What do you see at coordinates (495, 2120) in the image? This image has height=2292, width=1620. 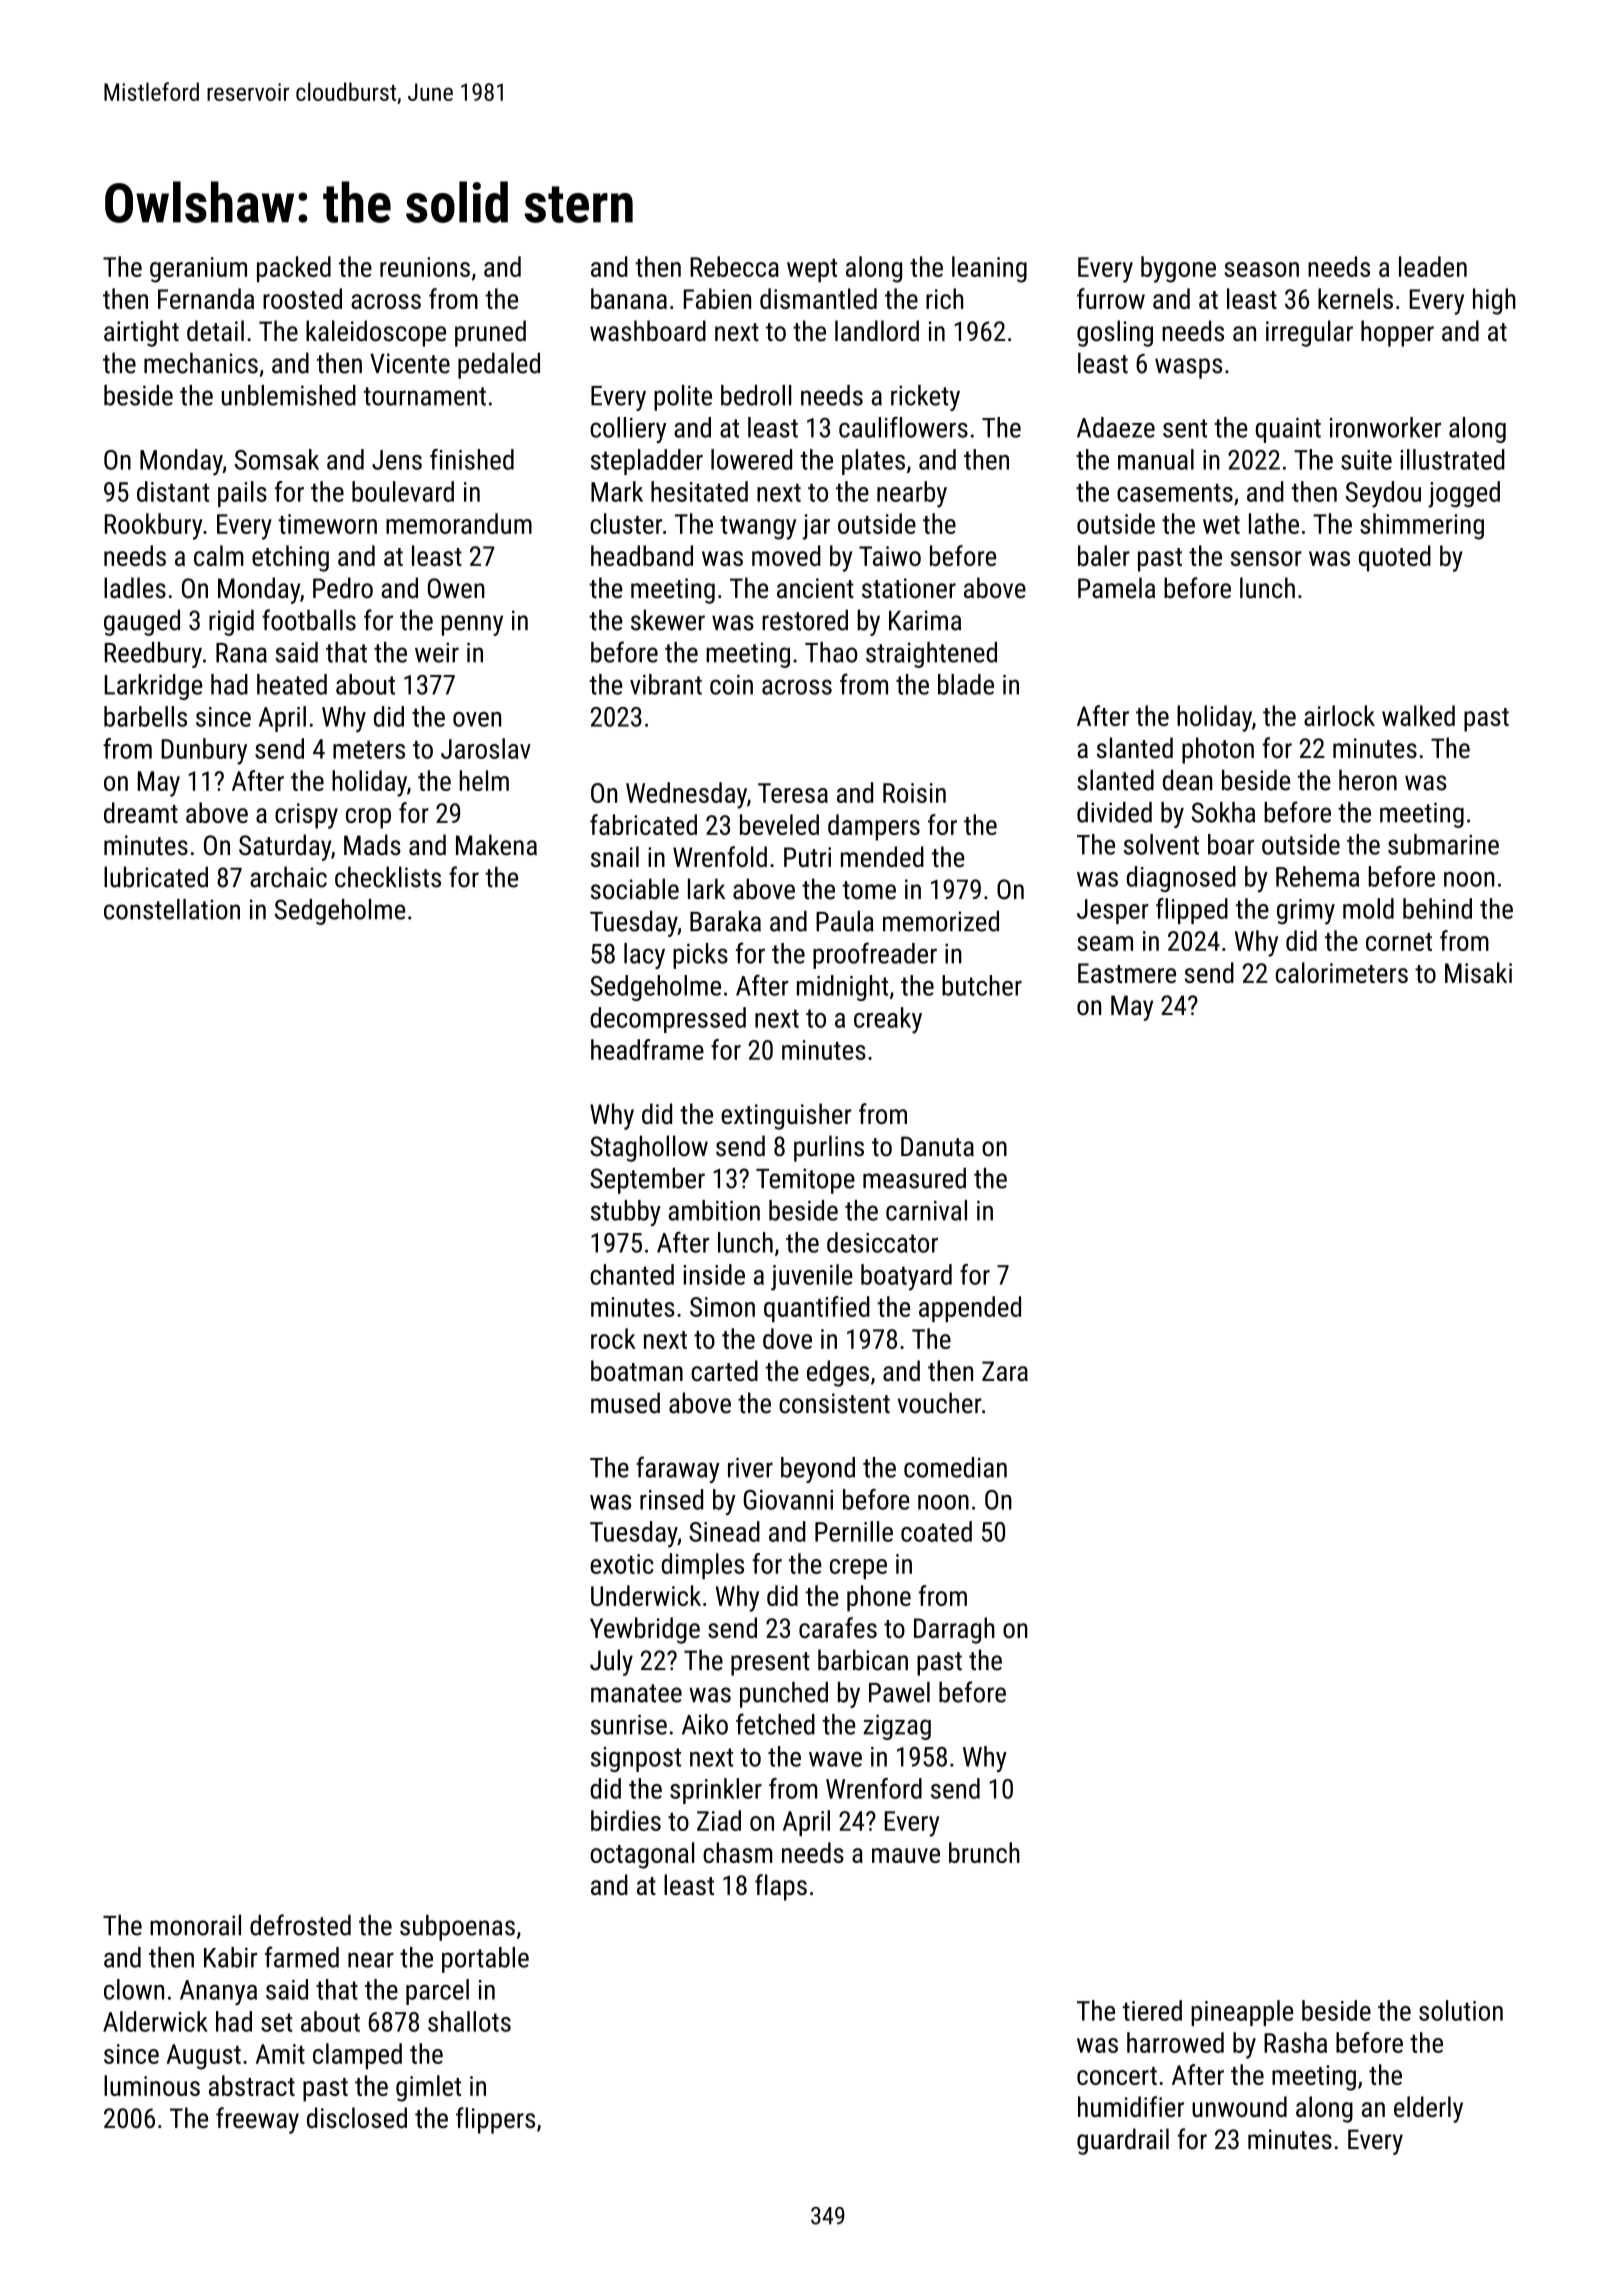 I see `flippers` at bounding box center [495, 2120].
